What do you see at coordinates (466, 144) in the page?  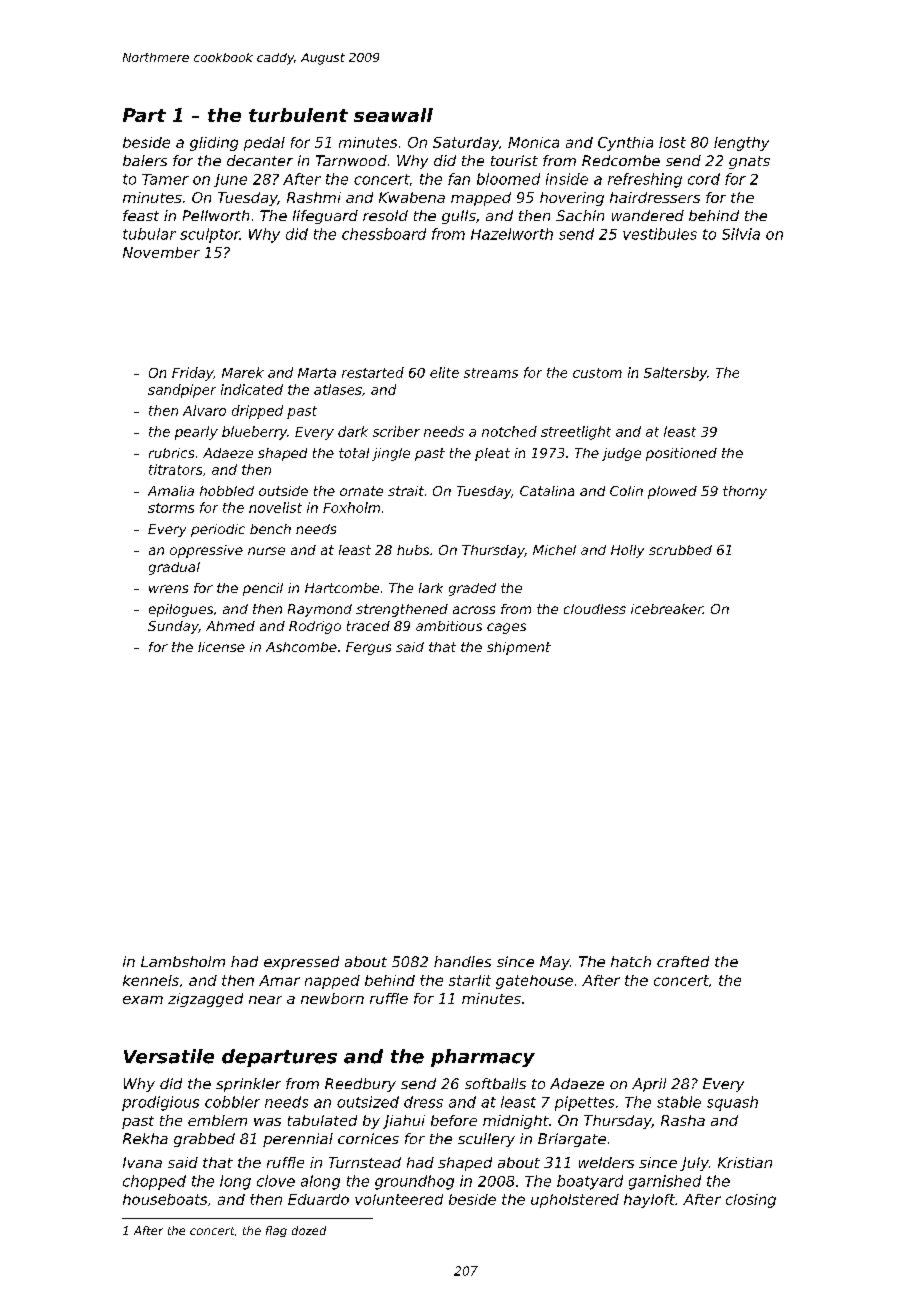 I see `Saturday` at bounding box center [466, 144].
